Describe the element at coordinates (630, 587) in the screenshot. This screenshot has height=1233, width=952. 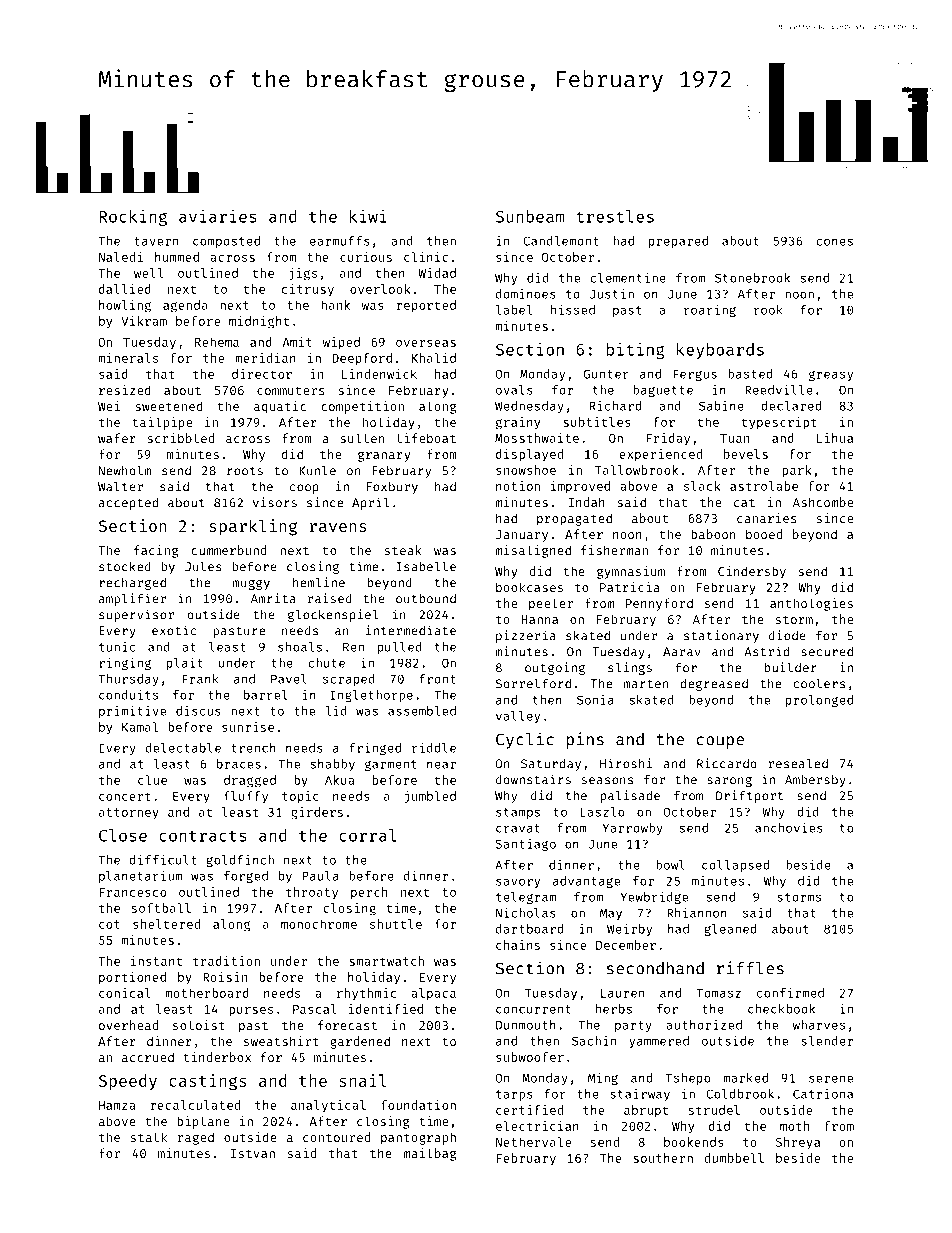
I see `Patricia` at that location.
